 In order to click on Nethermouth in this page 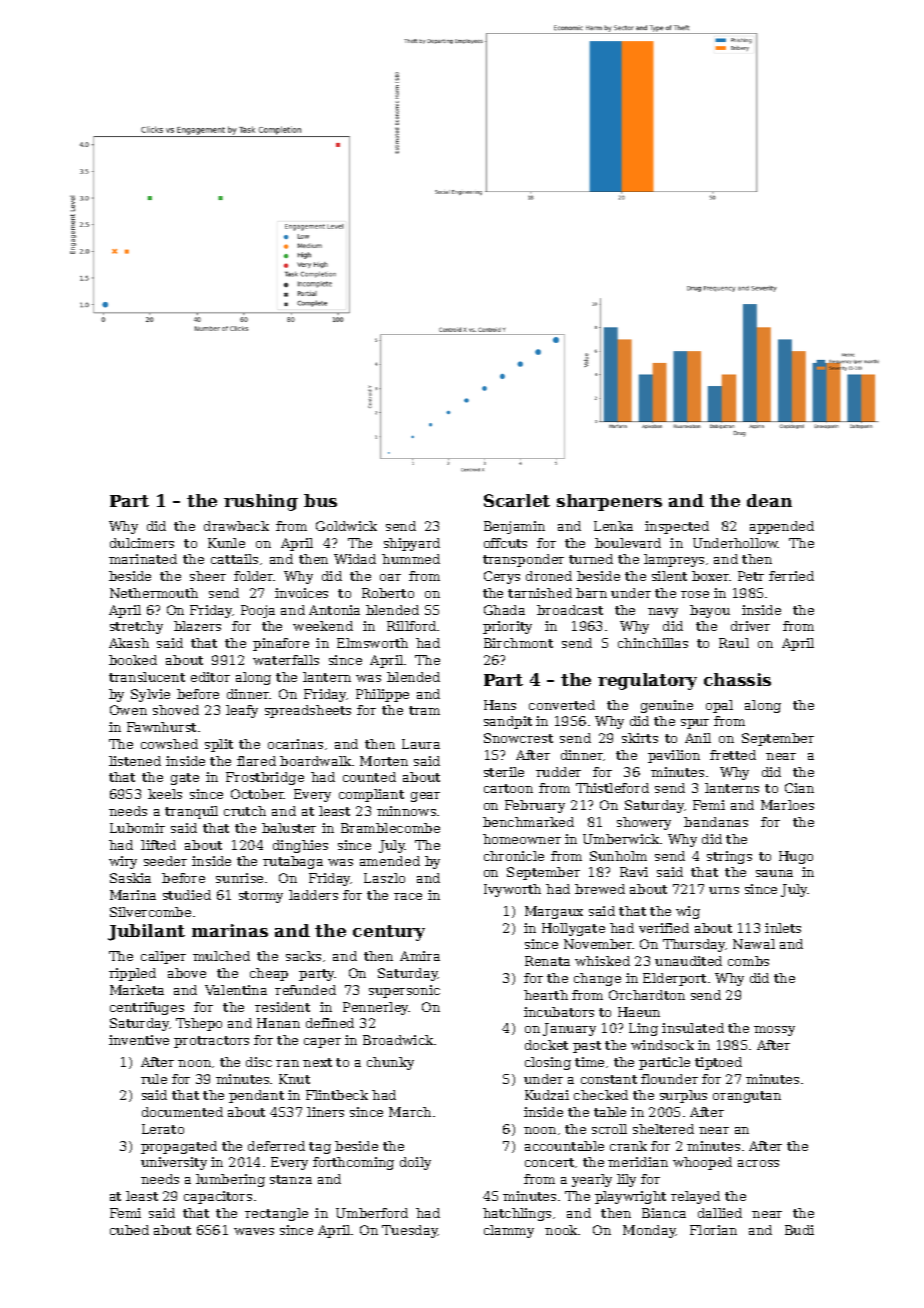, I will do `click(154, 593)`.
